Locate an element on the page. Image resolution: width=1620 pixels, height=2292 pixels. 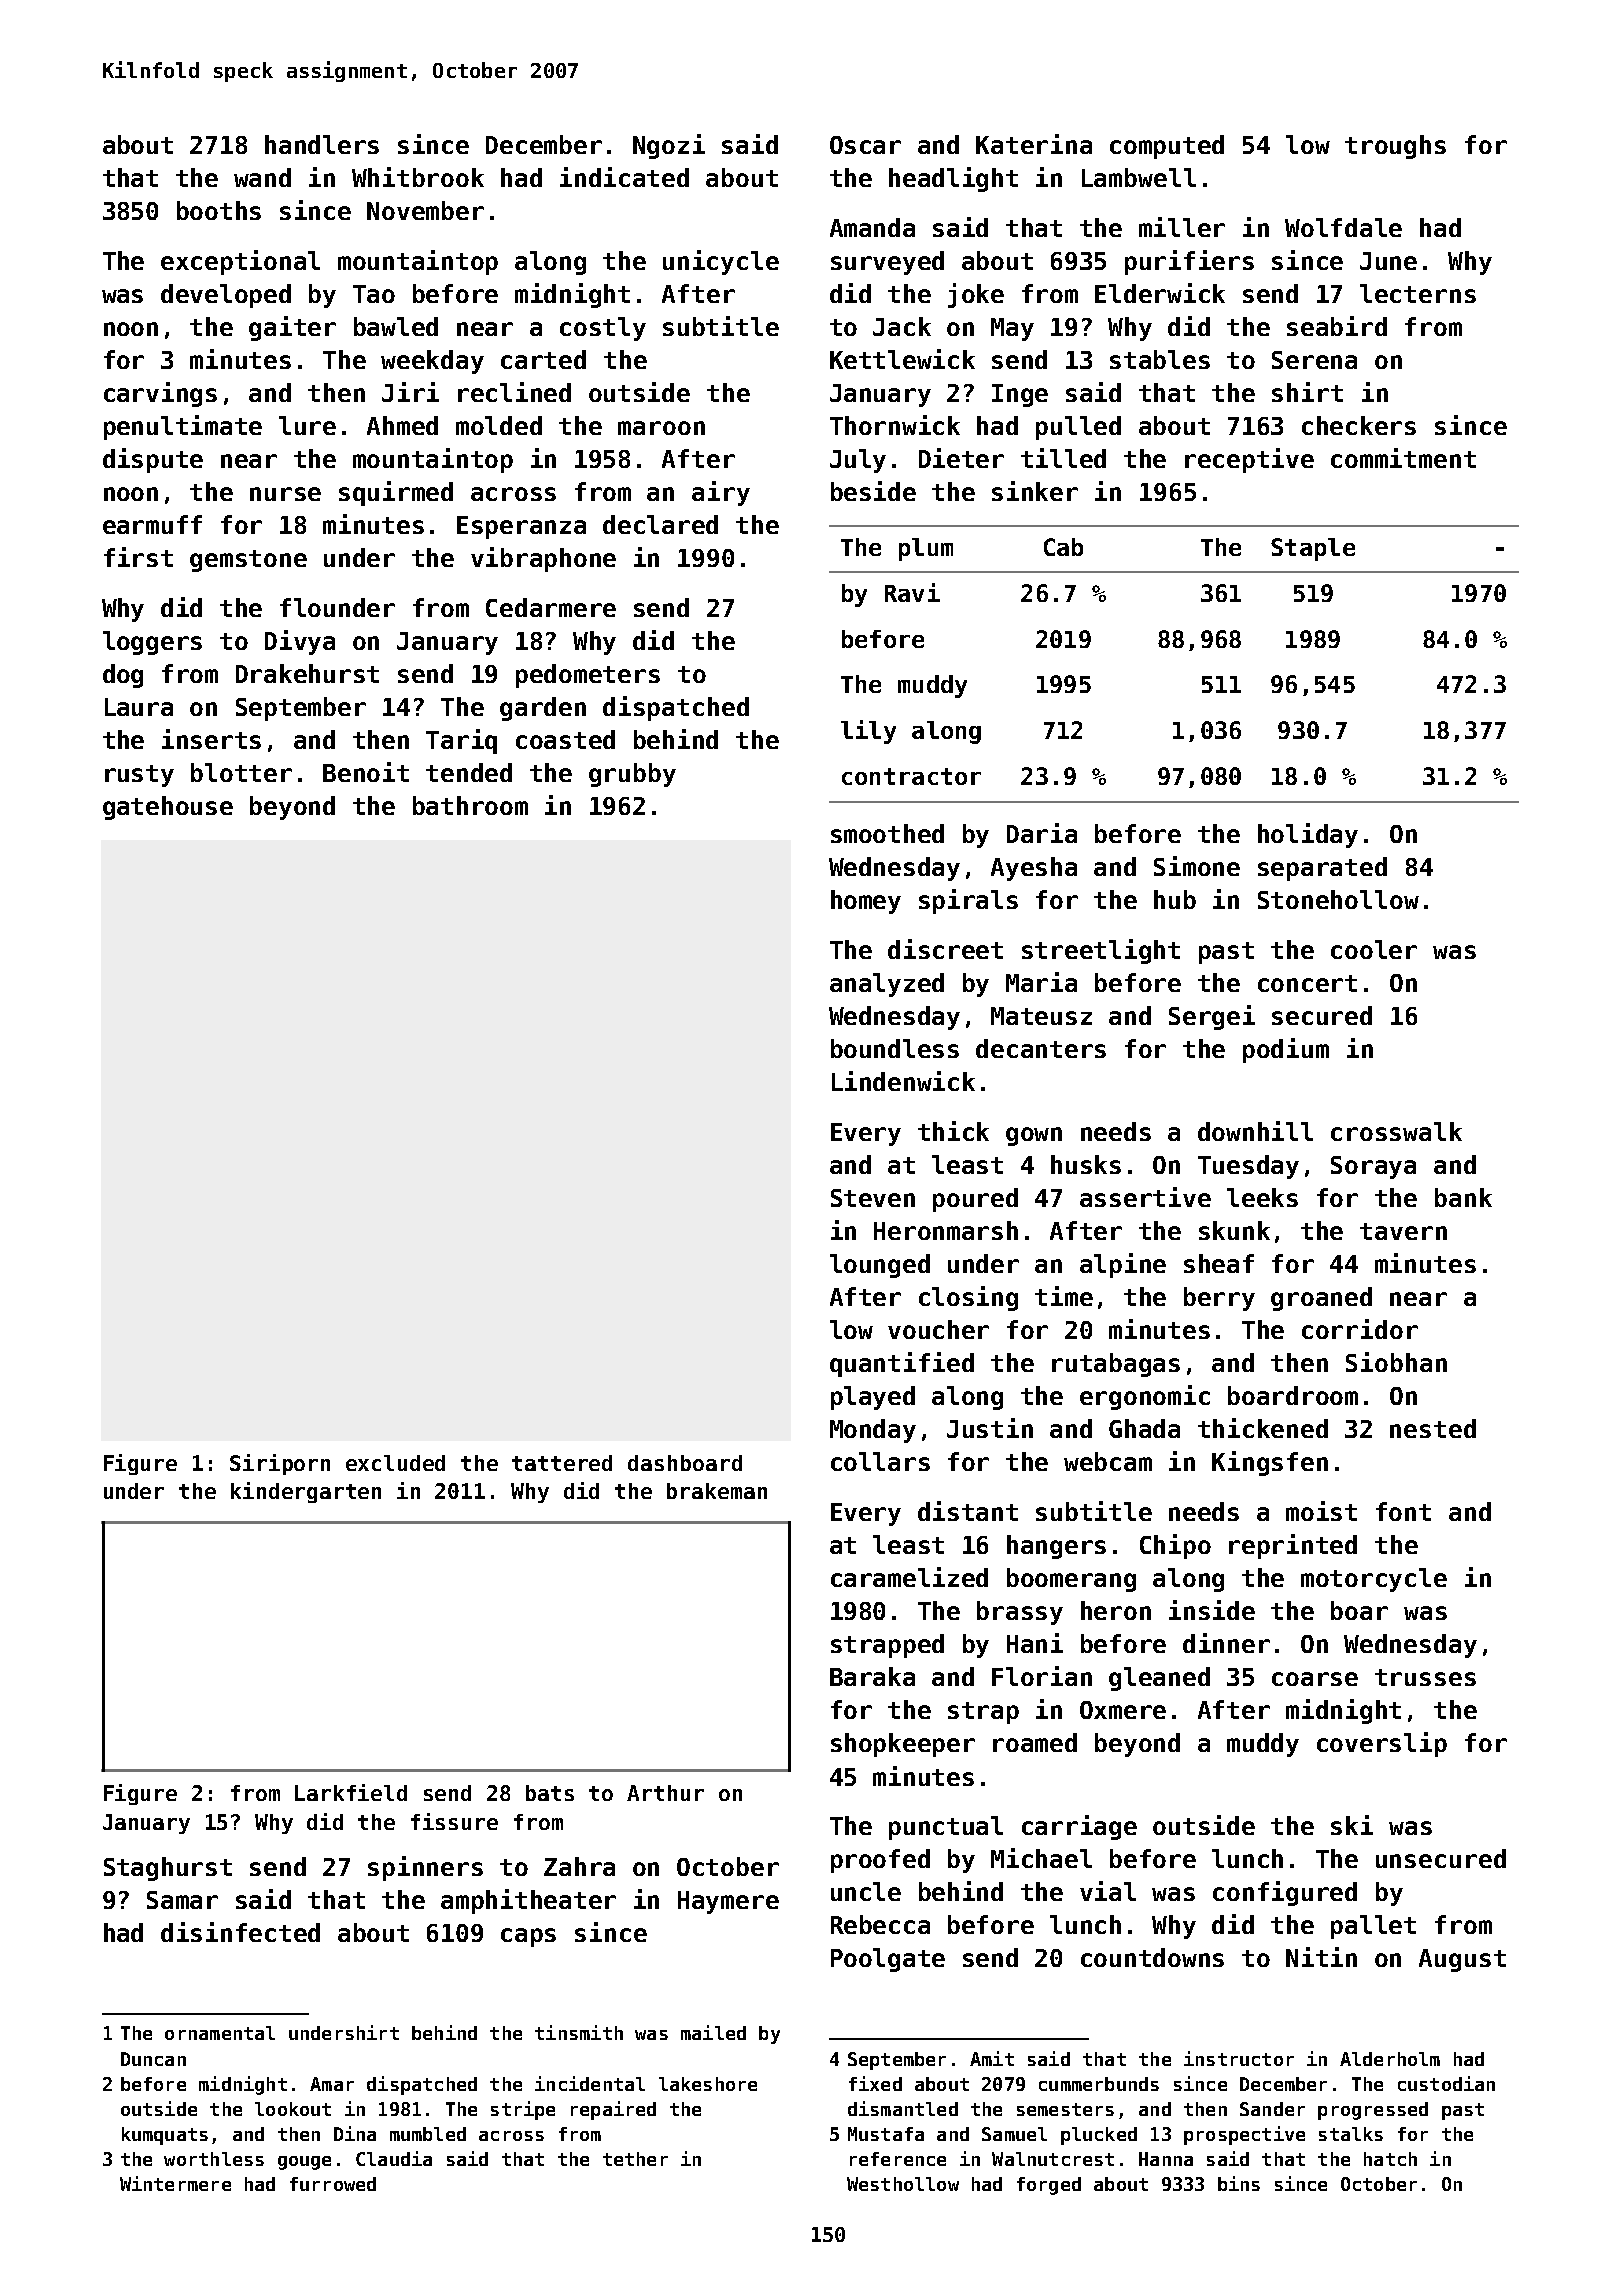
receptive is located at coordinates (1249, 460).
